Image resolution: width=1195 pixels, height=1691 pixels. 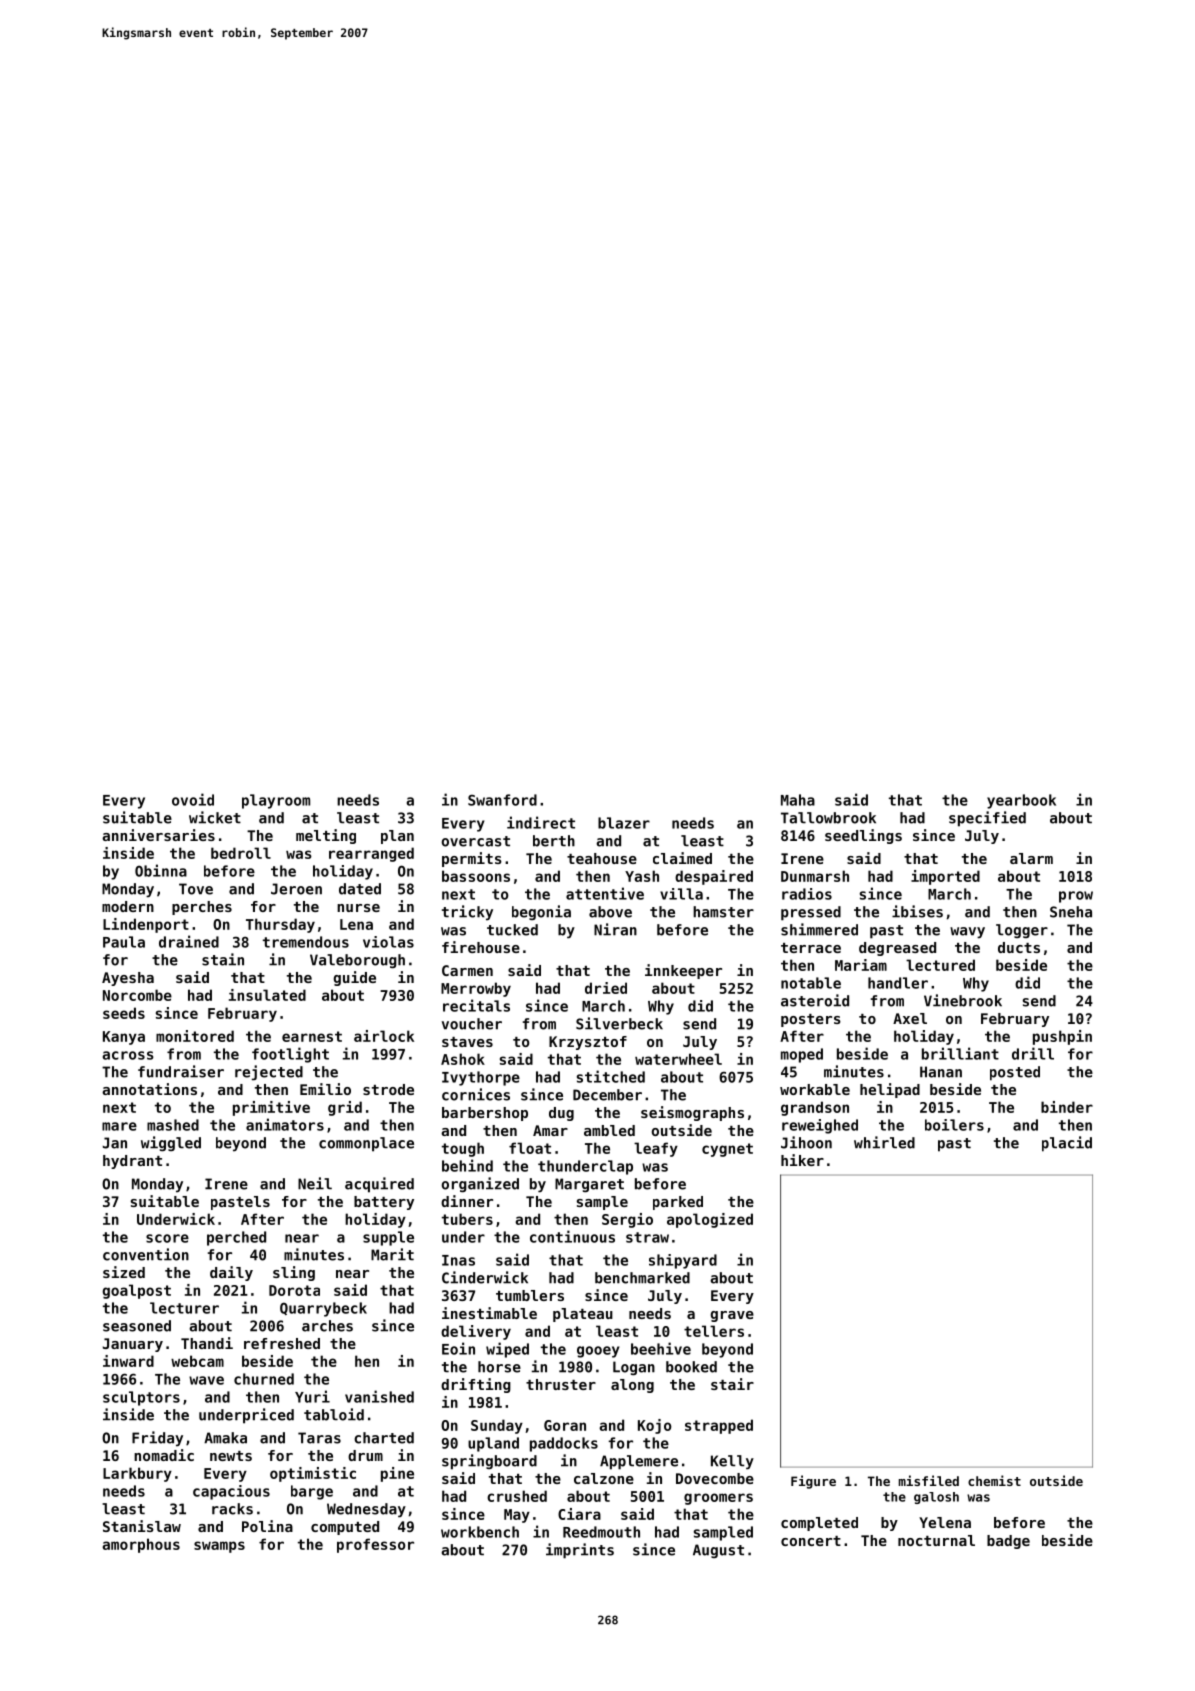 I want to click on melting, so click(x=326, y=836).
